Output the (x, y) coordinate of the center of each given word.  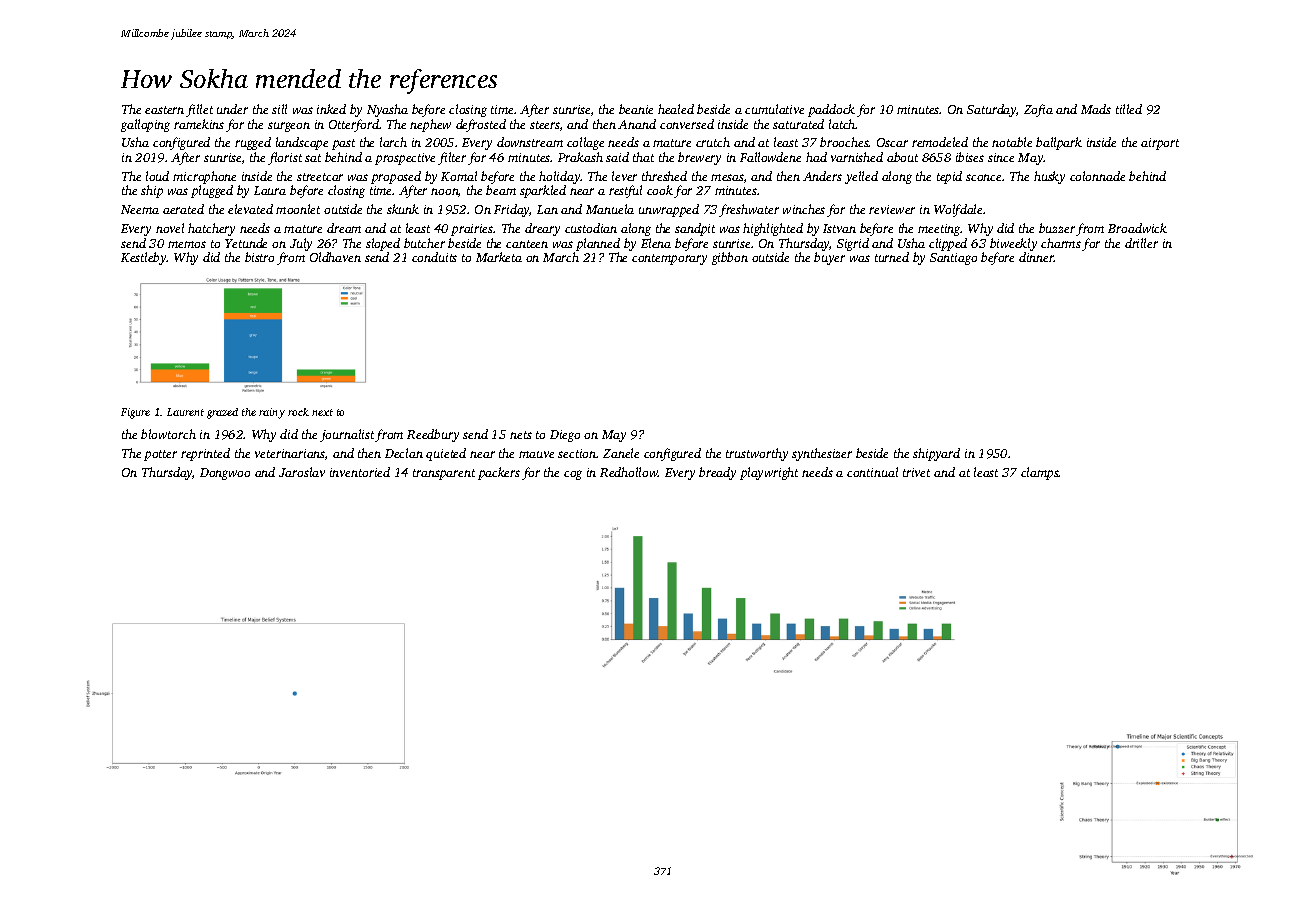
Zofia (1038, 110)
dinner (1036, 257)
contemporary (669, 259)
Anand (637, 124)
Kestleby (144, 258)
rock (298, 412)
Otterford (354, 125)
